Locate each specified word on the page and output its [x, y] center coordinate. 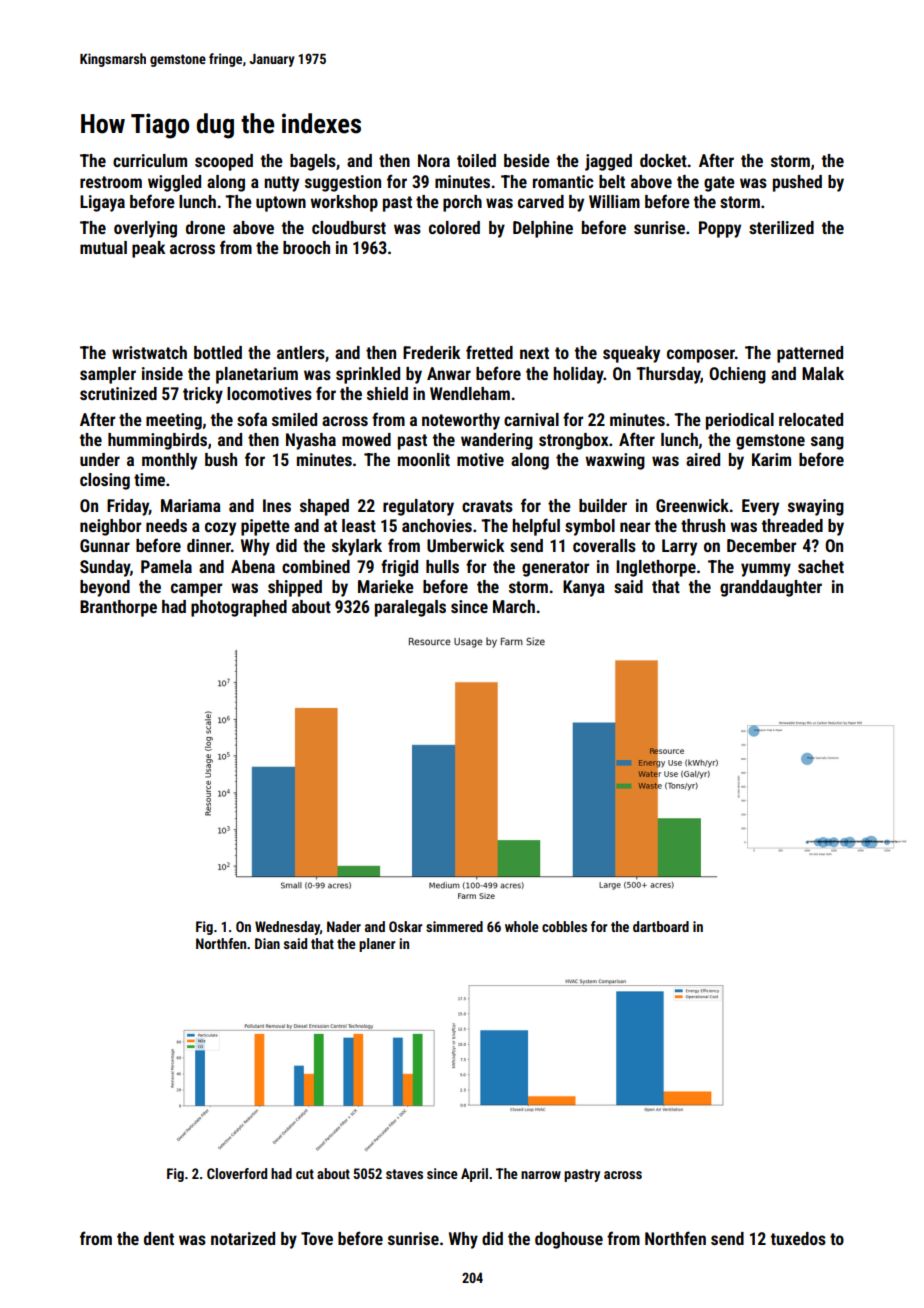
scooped [224, 162]
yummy [766, 570]
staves [404, 1174]
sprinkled [368, 375]
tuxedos [798, 1238]
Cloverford [237, 1173]
